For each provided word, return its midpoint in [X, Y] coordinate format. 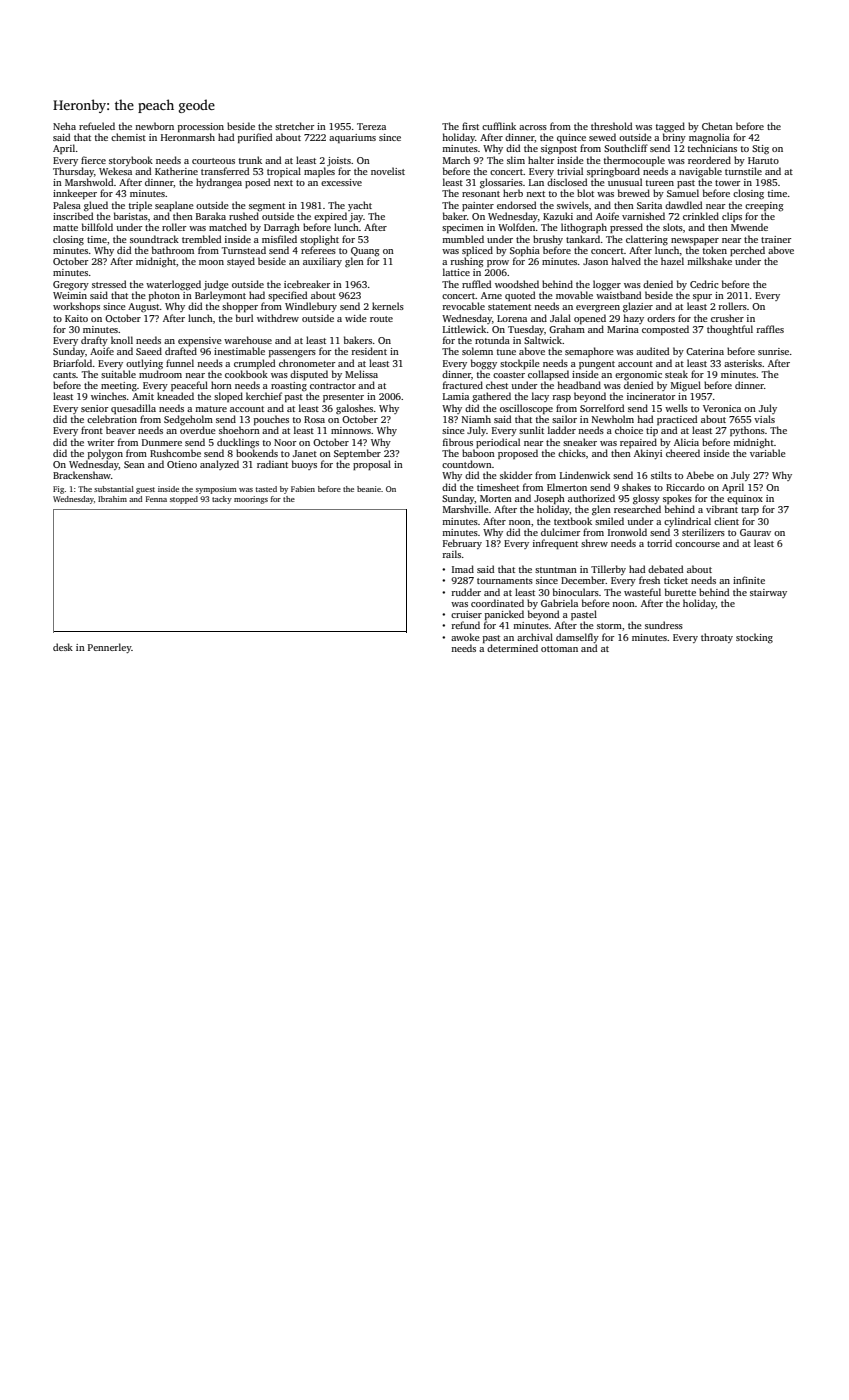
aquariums [352, 138]
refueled [97, 126]
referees [318, 250]
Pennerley [110, 648]
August [144, 308]
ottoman [559, 649]
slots [673, 227]
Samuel [683, 193]
